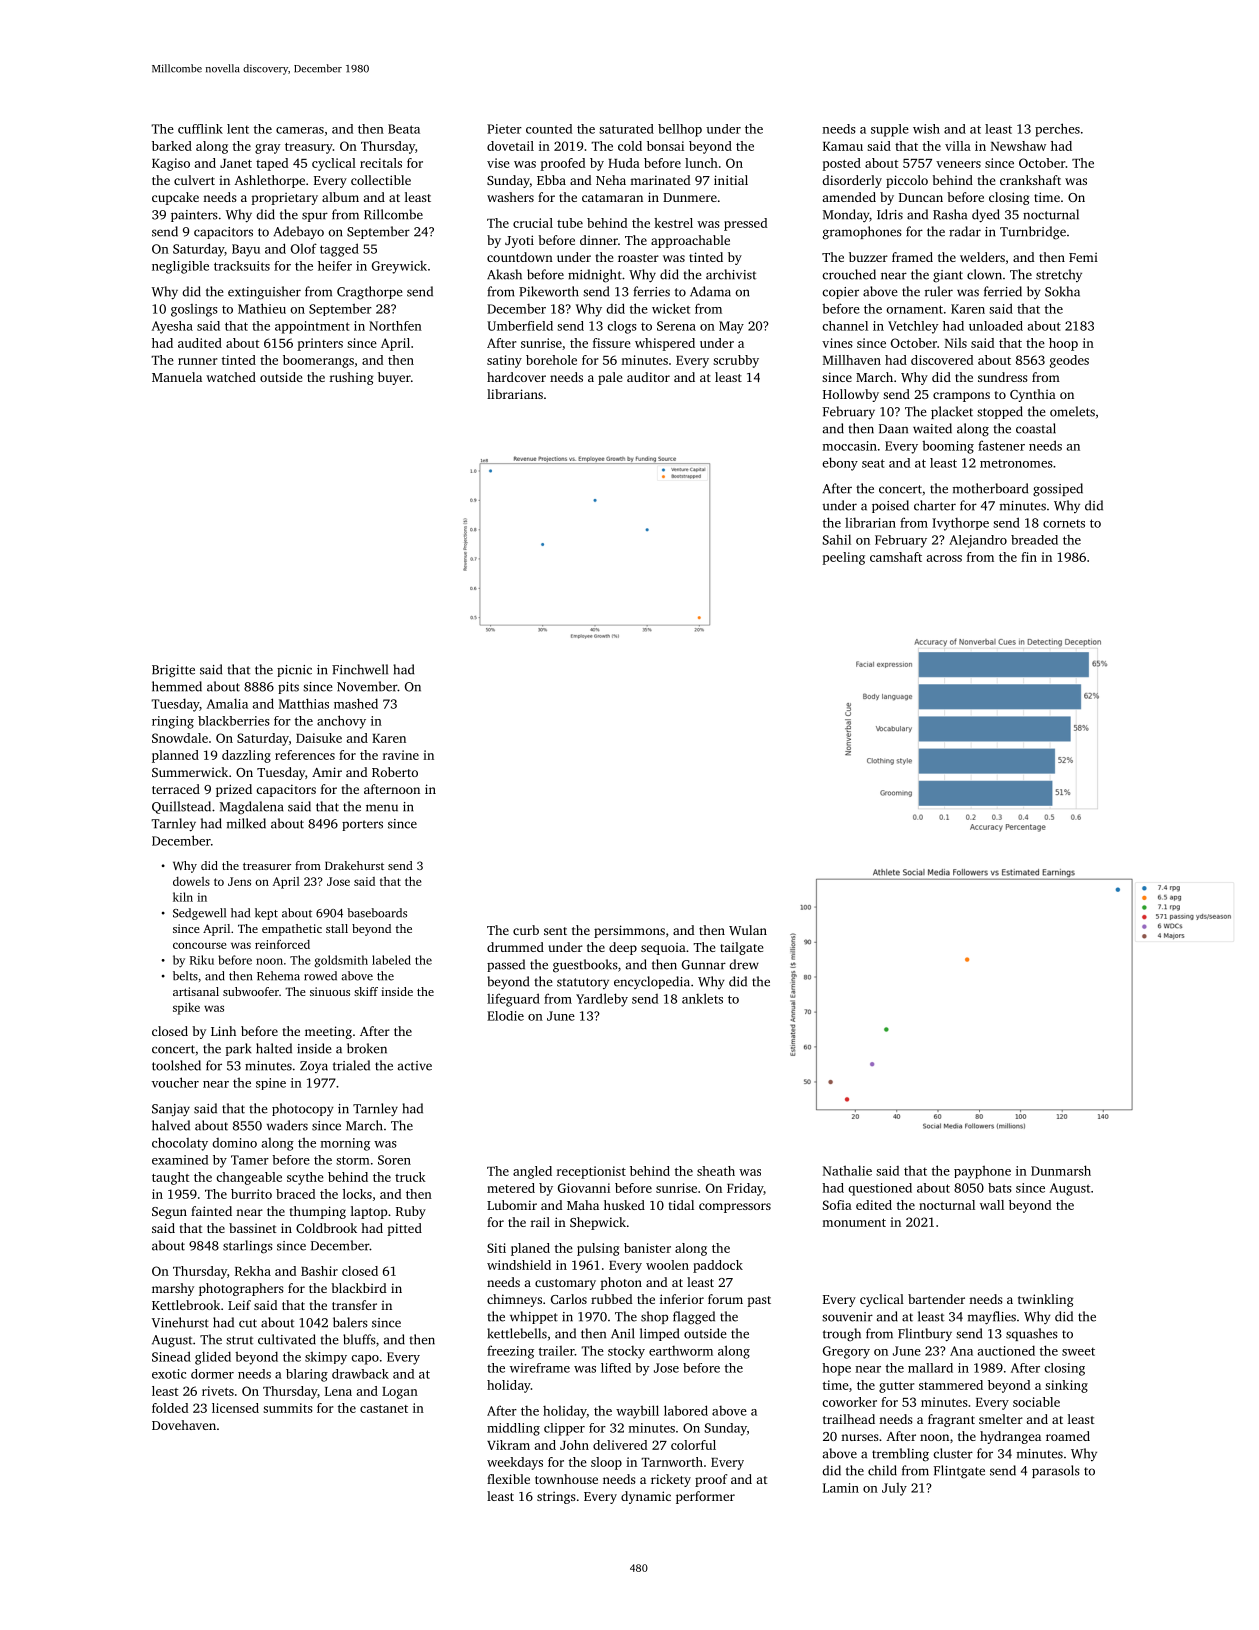  Describe the element at coordinates (574, 1445) in the screenshot. I see `John` at that location.
